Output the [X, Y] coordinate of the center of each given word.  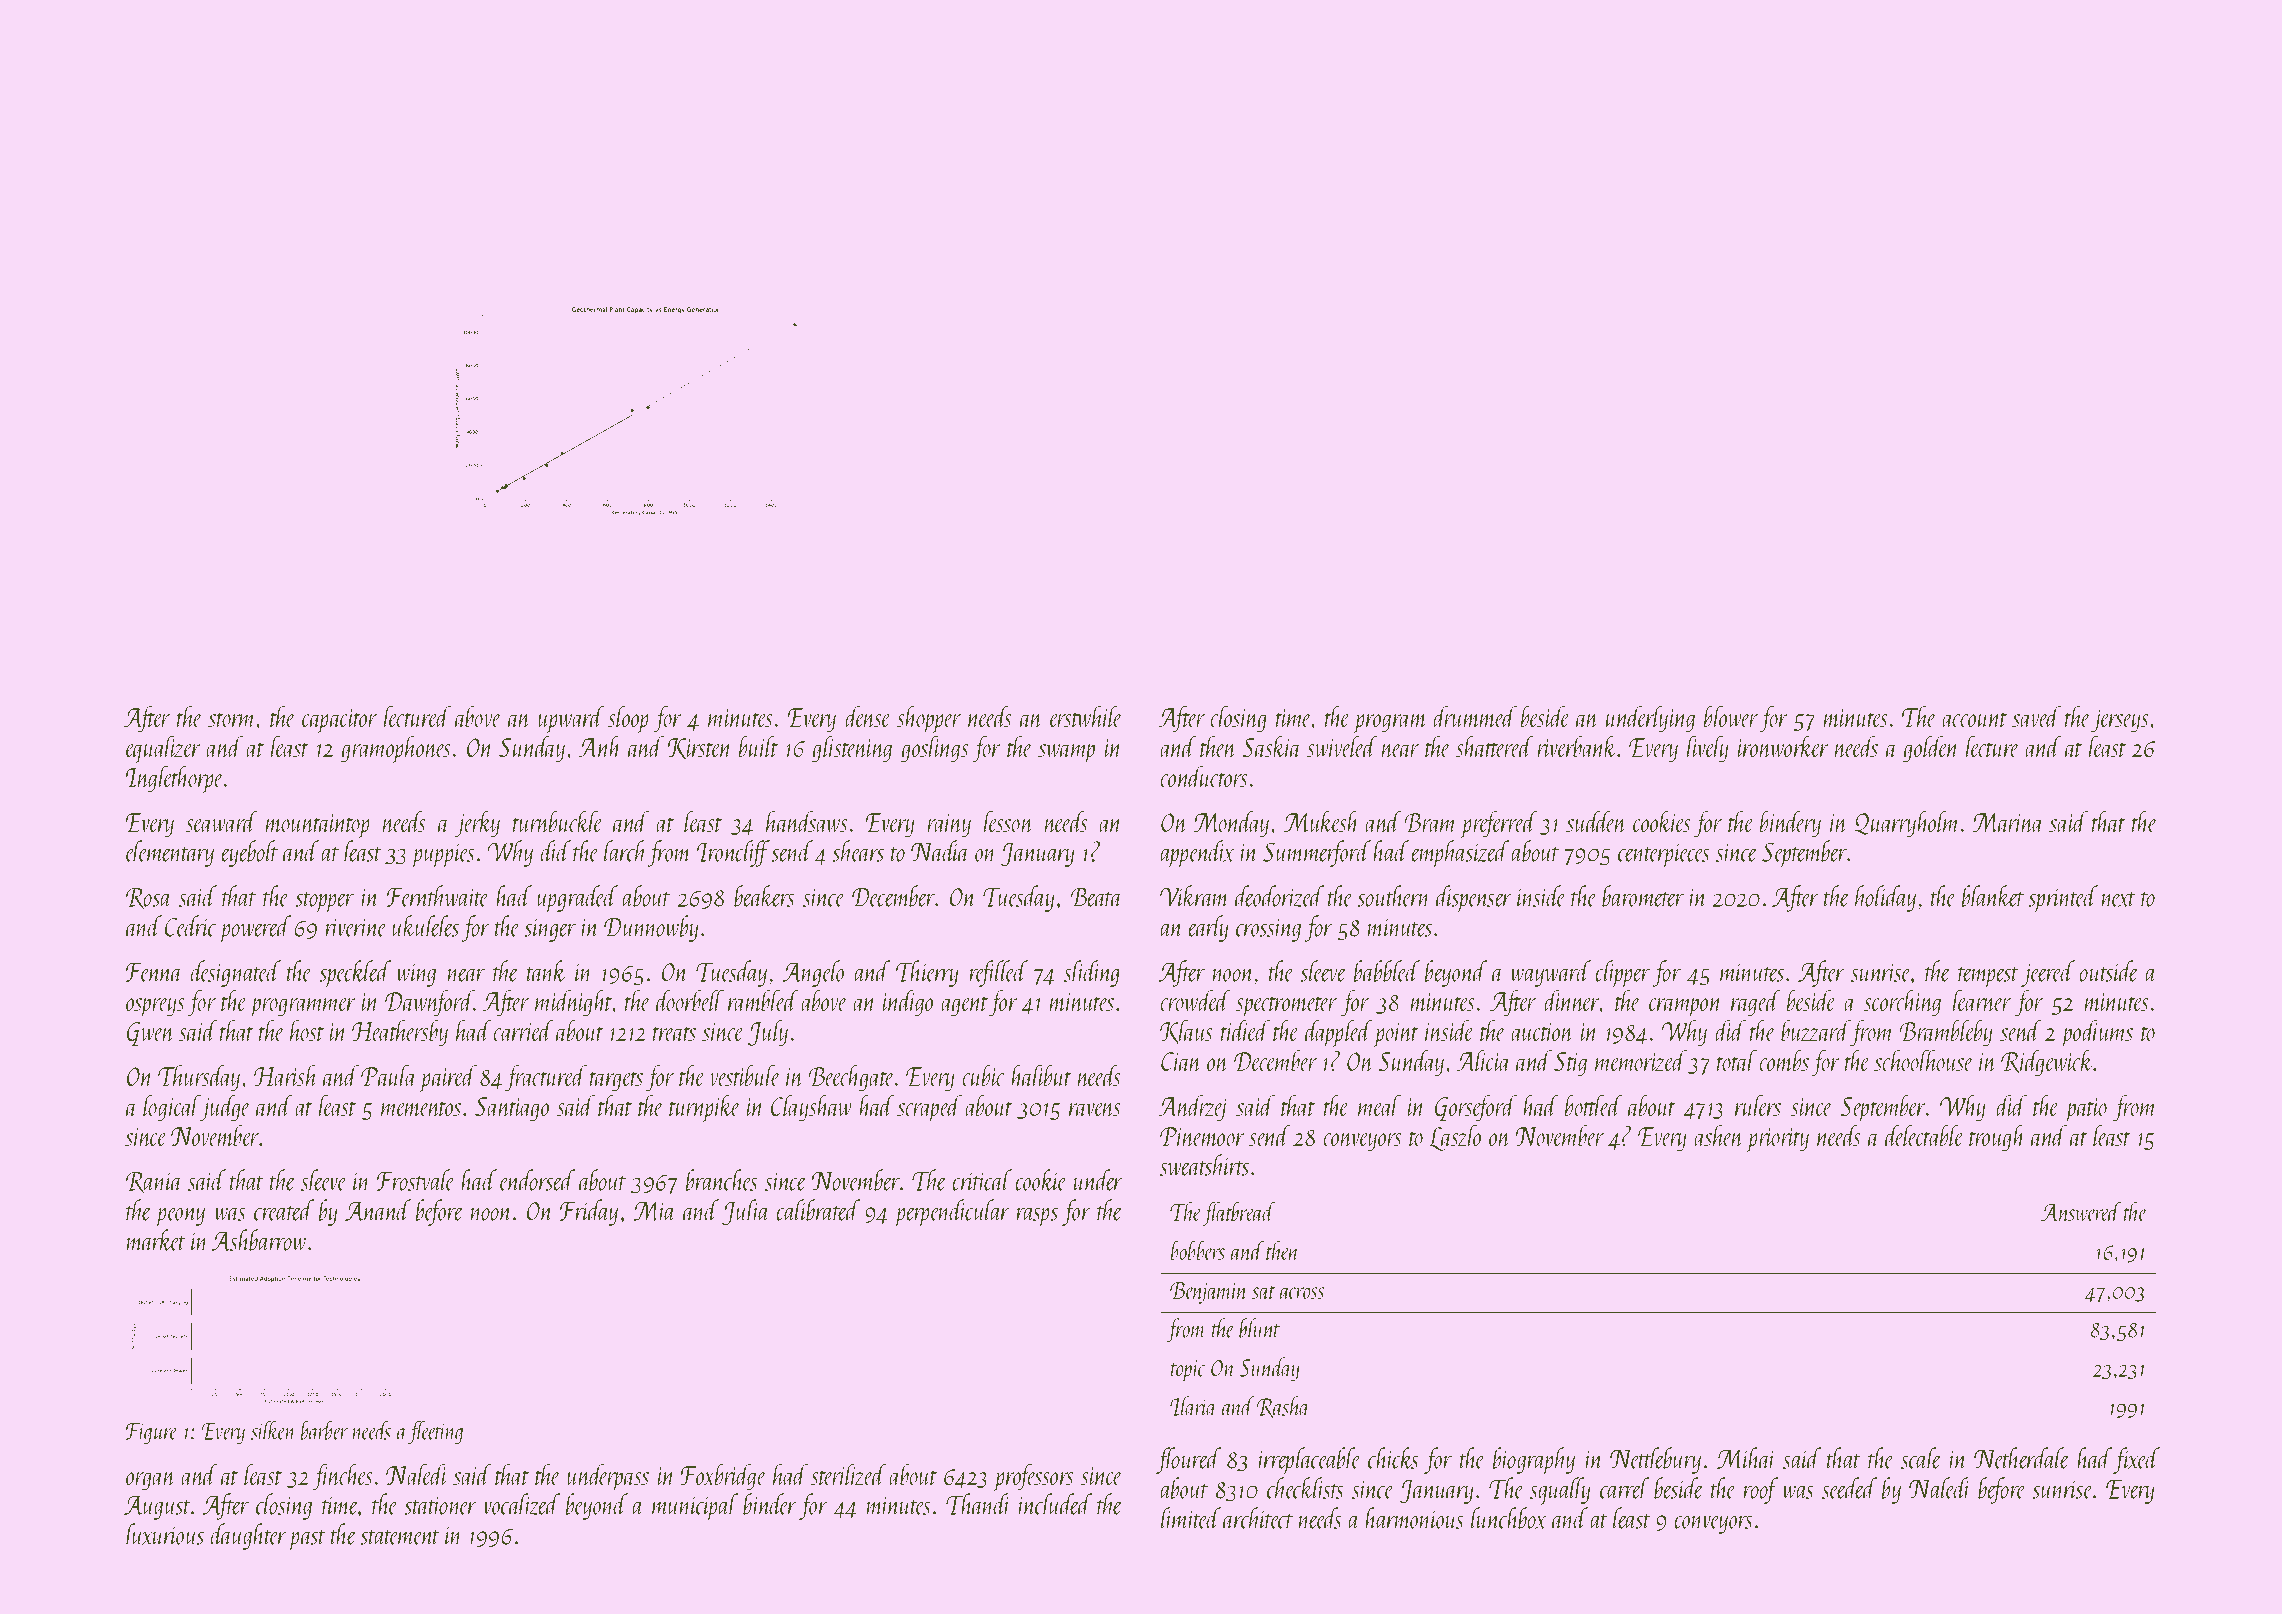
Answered [2081, 1211]
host [307, 1030]
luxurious [165, 1534]
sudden [1596, 821]
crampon [1686, 1007]
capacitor [339, 721]
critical [982, 1180]
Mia [654, 1211]
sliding [1092, 973]
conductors [1204, 776]
